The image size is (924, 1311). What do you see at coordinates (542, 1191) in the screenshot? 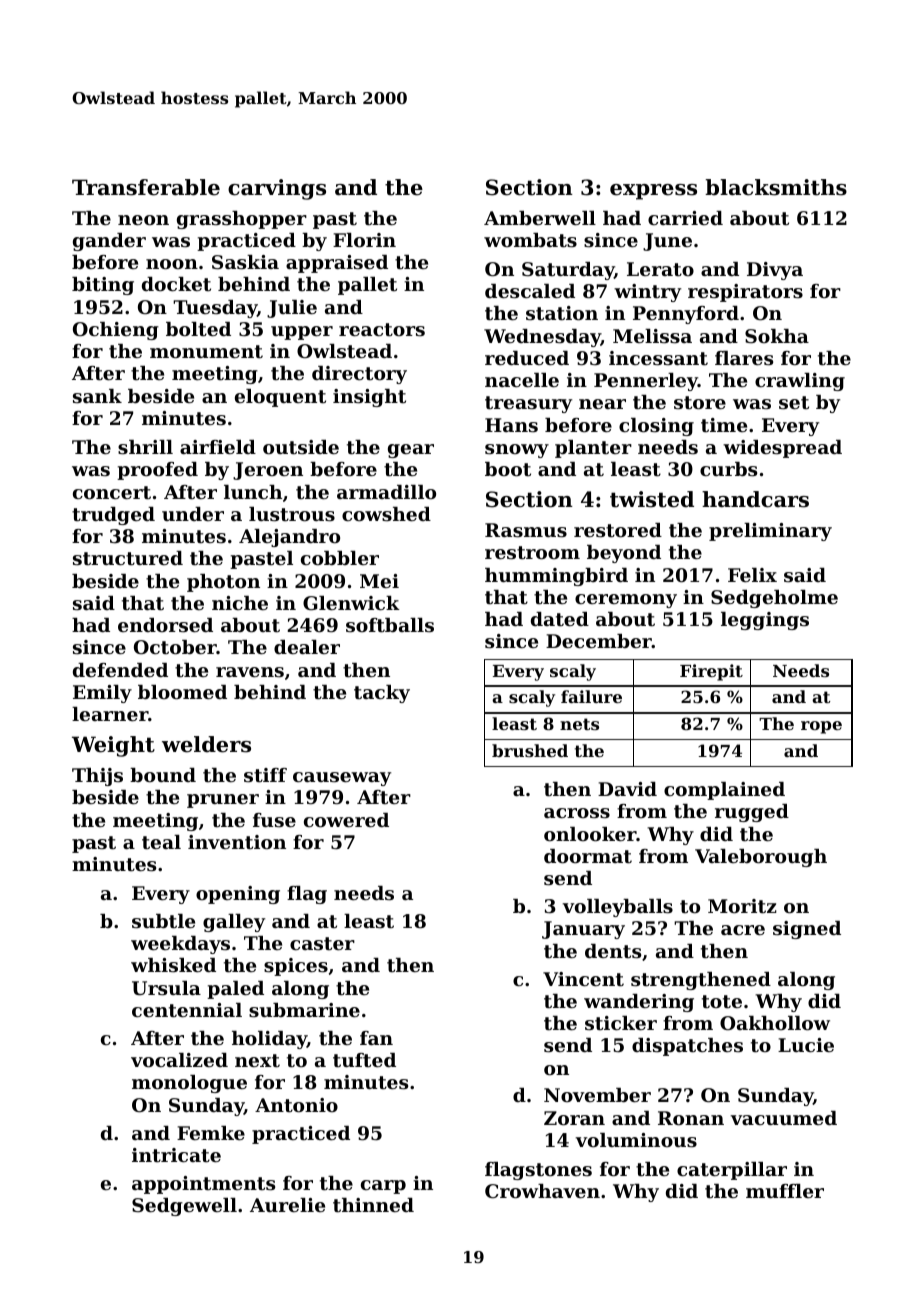
I see `Crowhaven` at bounding box center [542, 1191].
